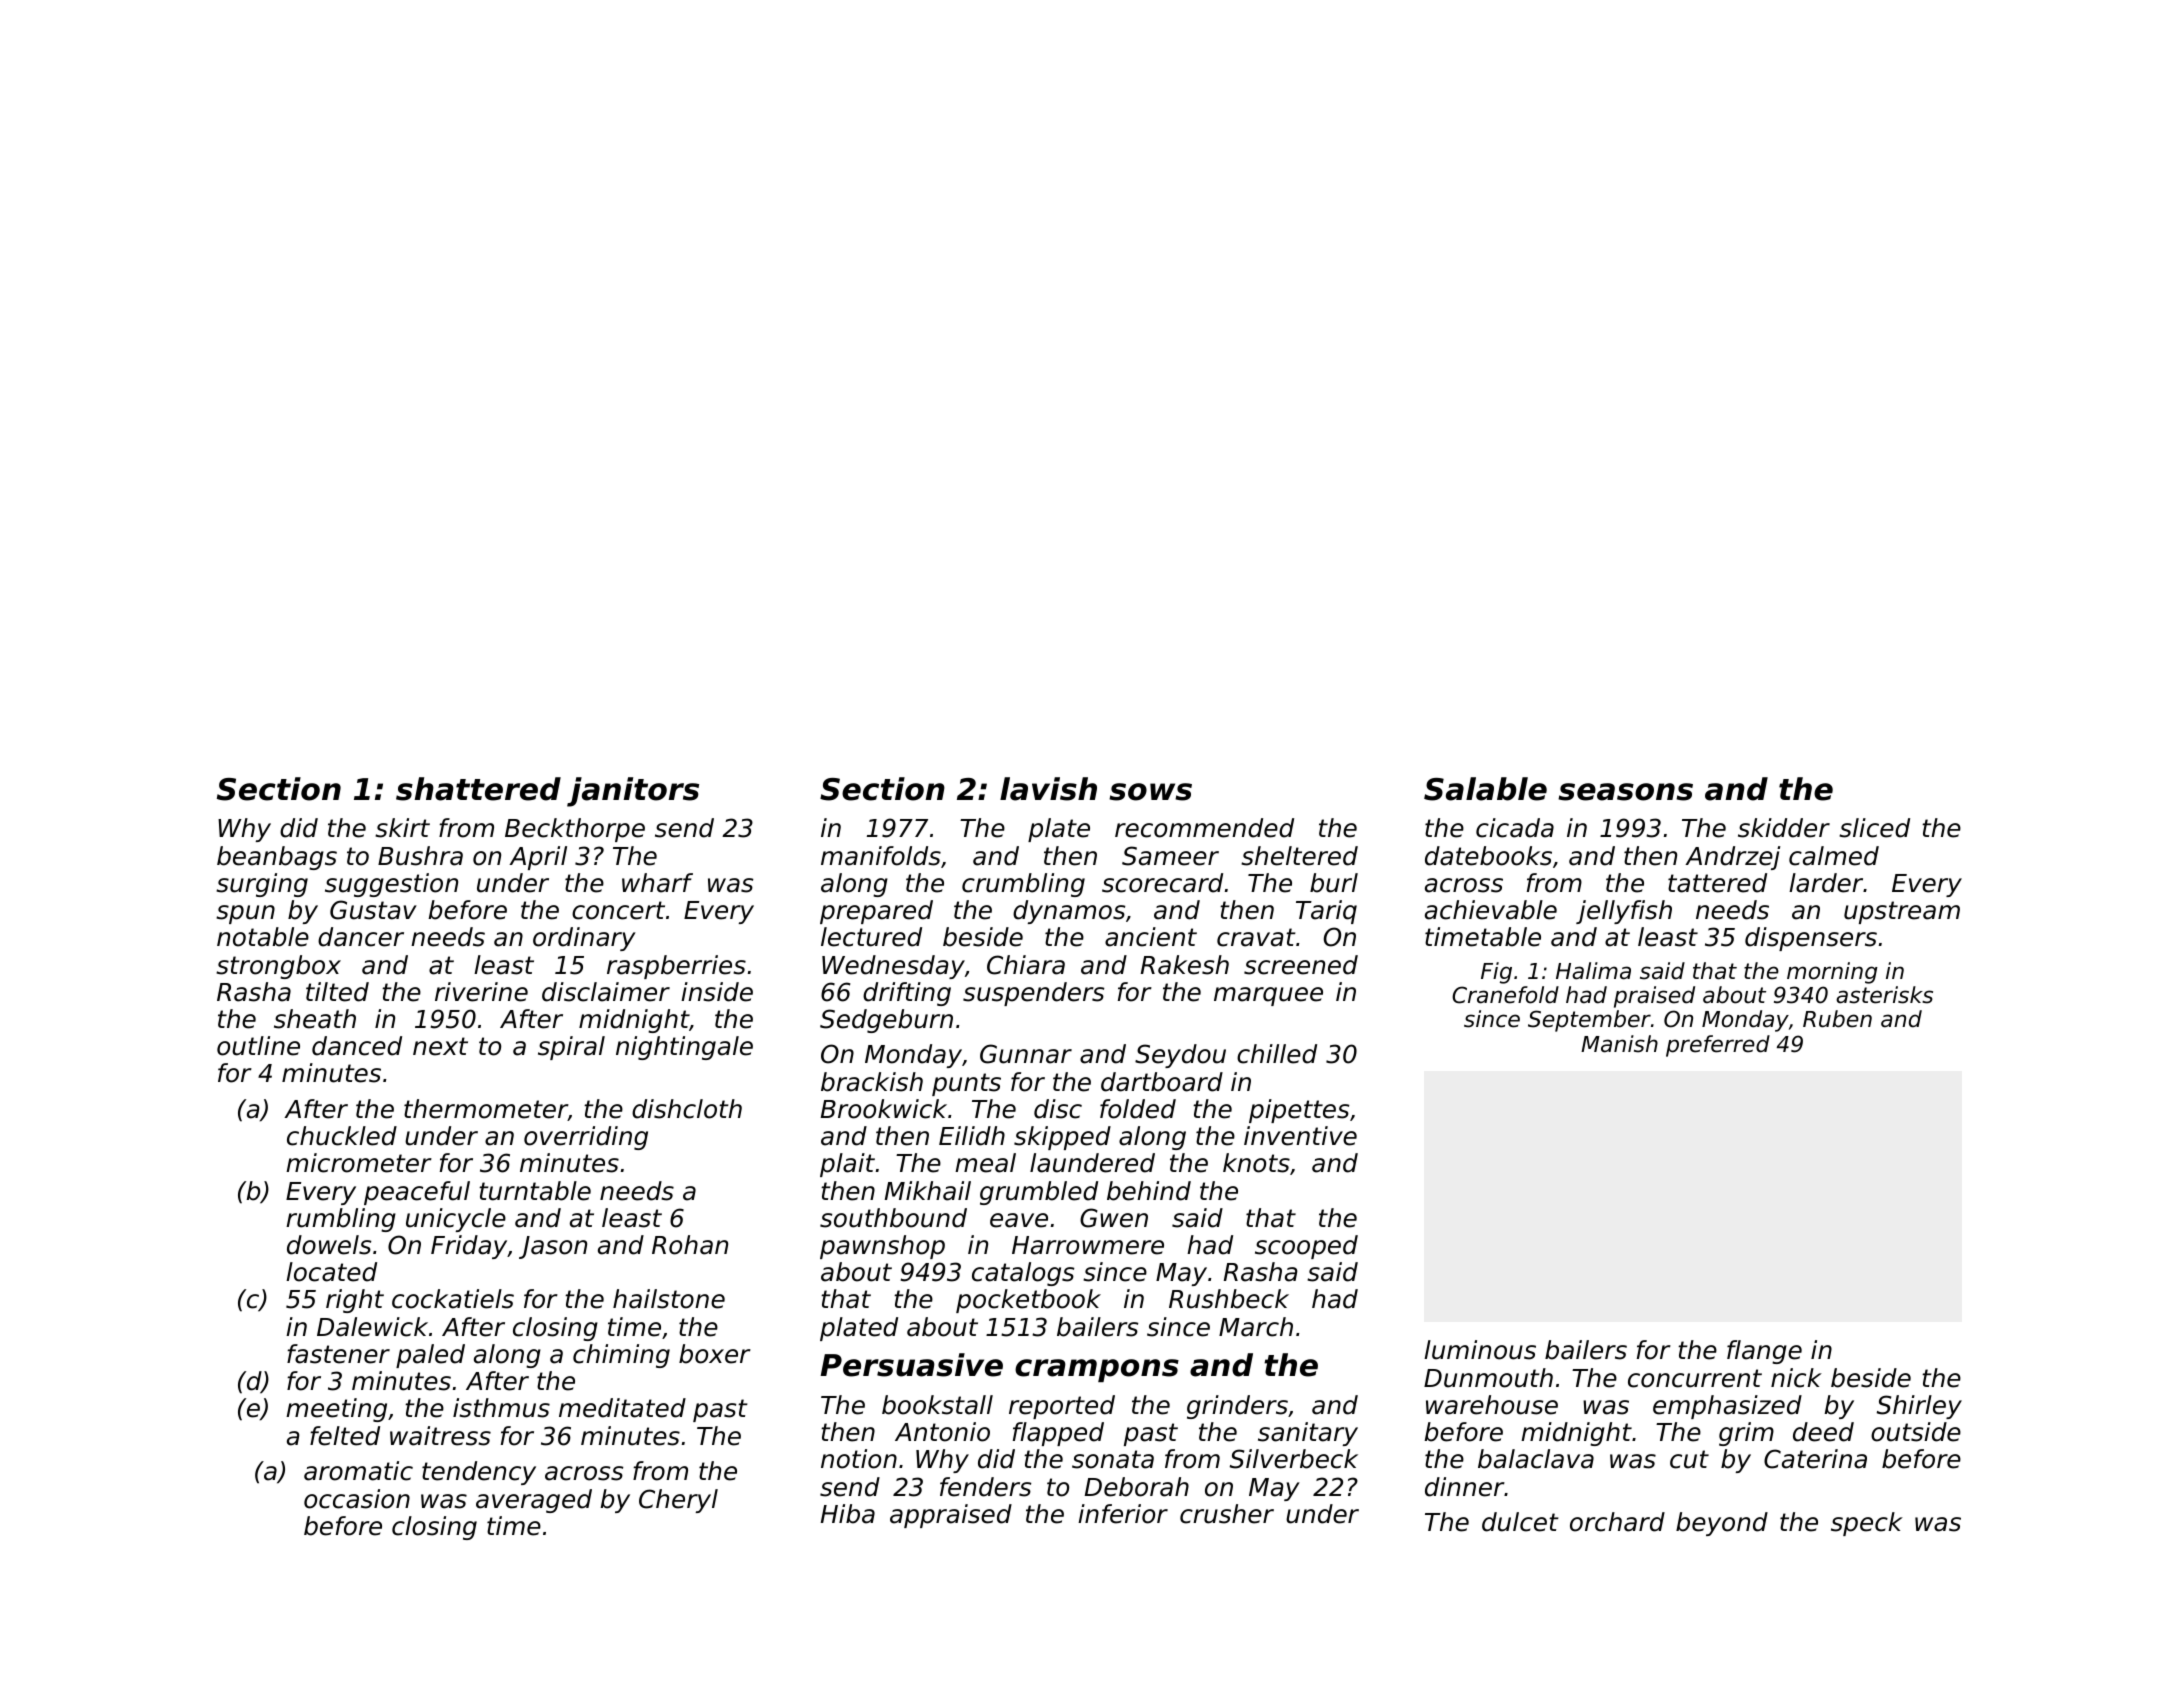 This page has width=2178, height=1683. I want to click on Antonio, so click(942, 1432).
